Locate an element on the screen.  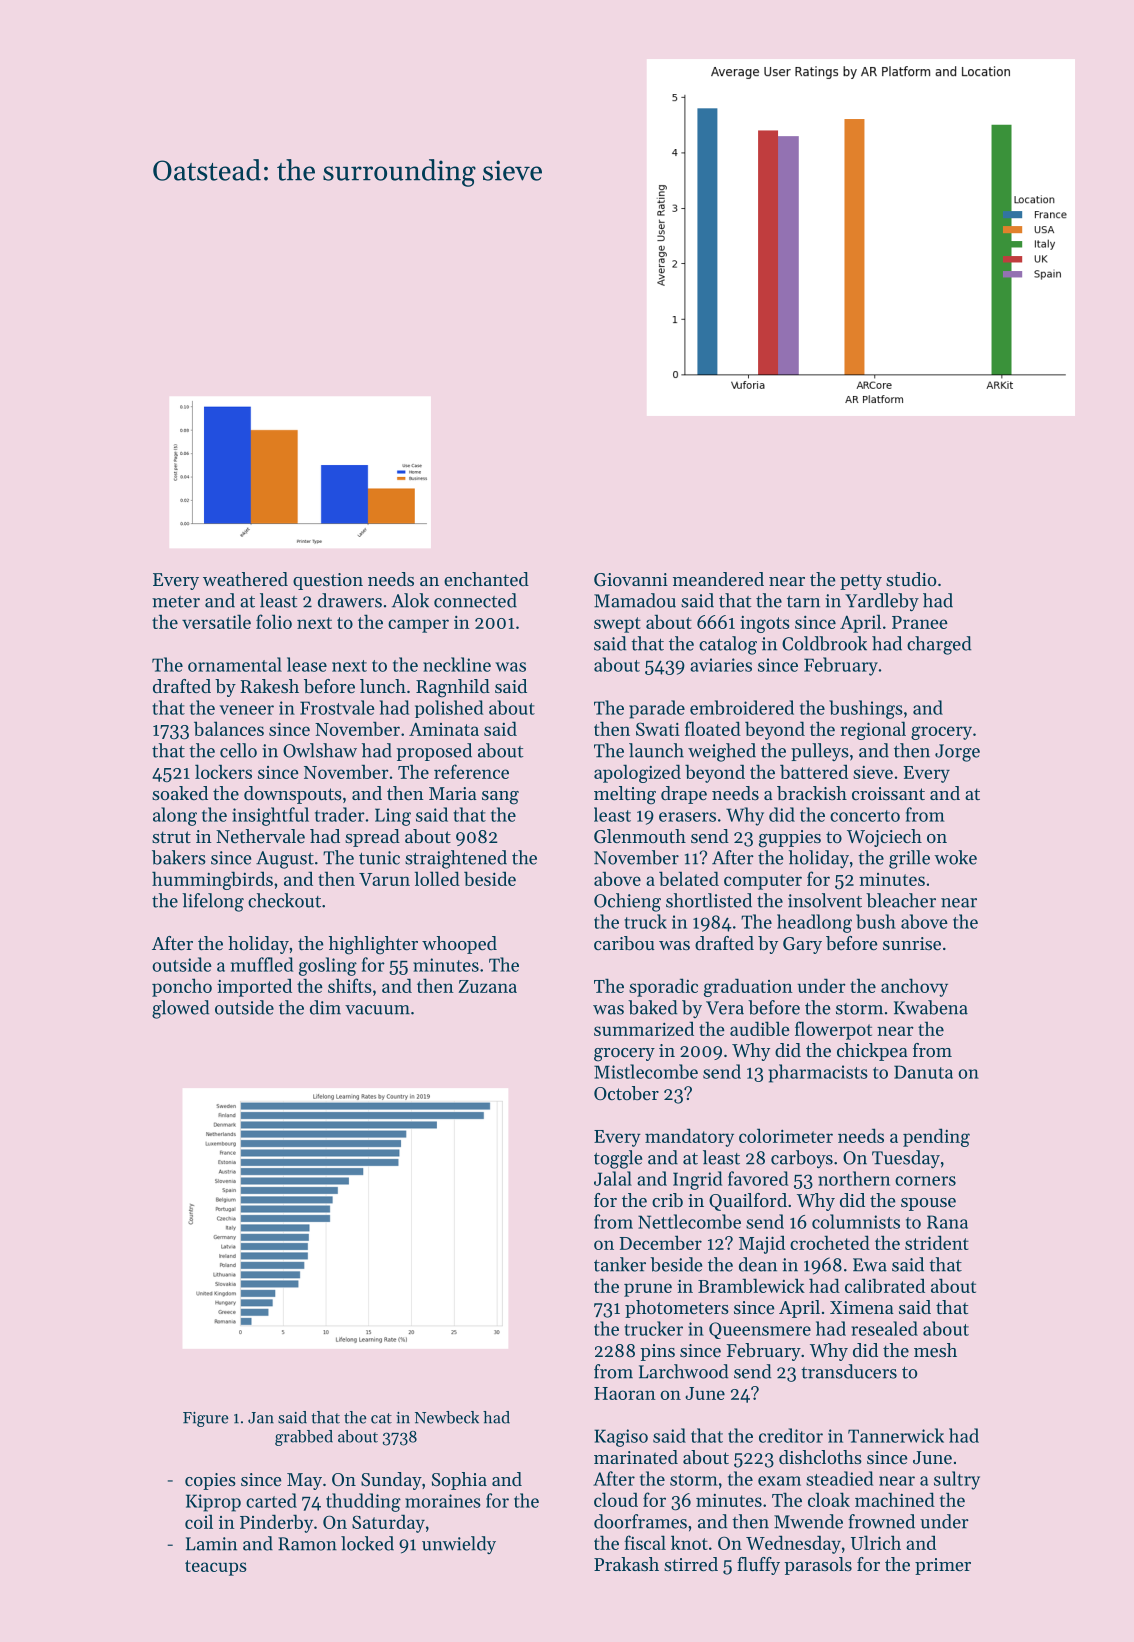
Newbeck is located at coordinates (447, 1417).
